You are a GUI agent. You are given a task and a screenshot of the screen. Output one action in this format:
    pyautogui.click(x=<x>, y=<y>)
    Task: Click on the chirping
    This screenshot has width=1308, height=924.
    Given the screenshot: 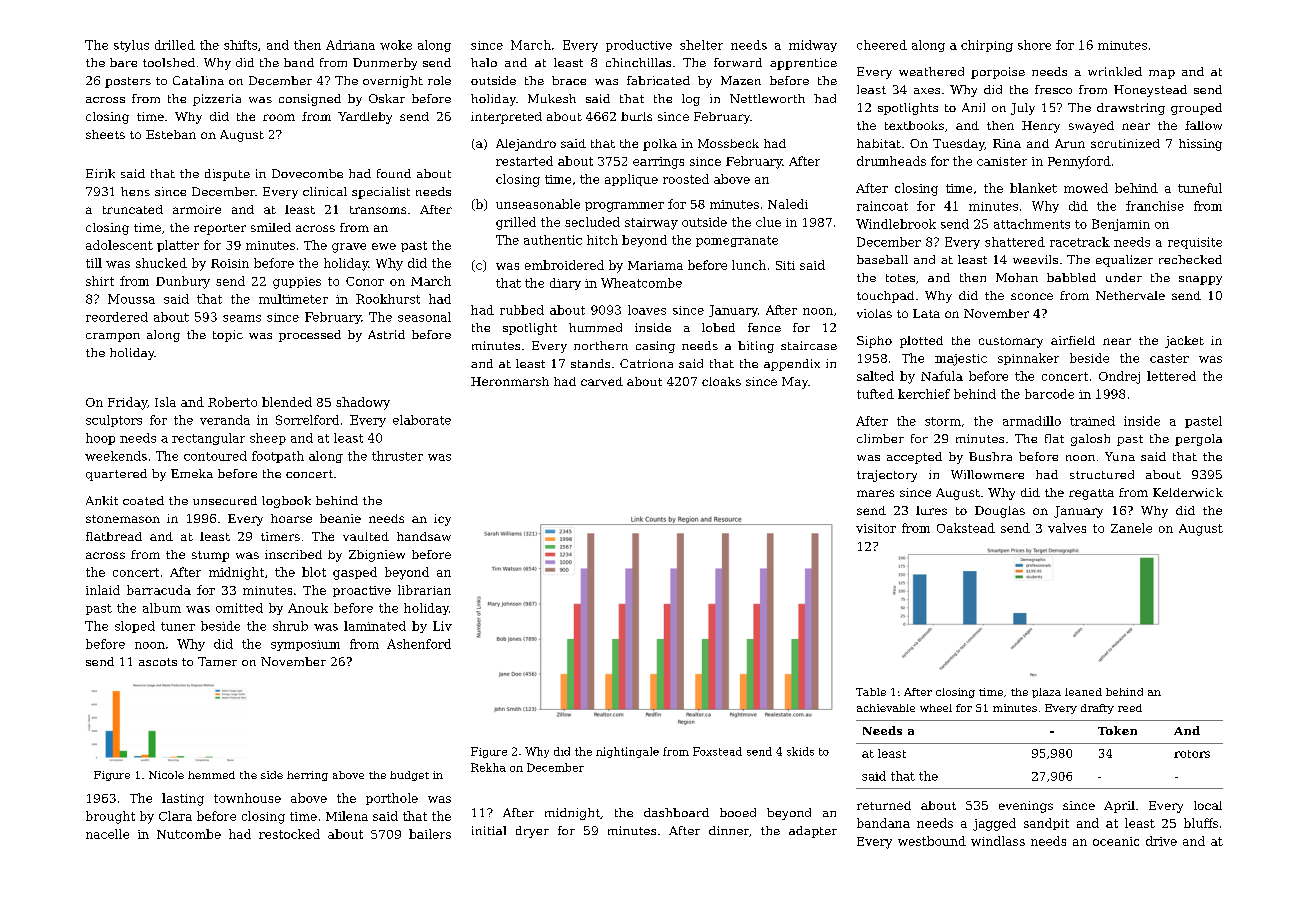 What is the action you would take?
    pyautogui.click(x=987, y=46)
